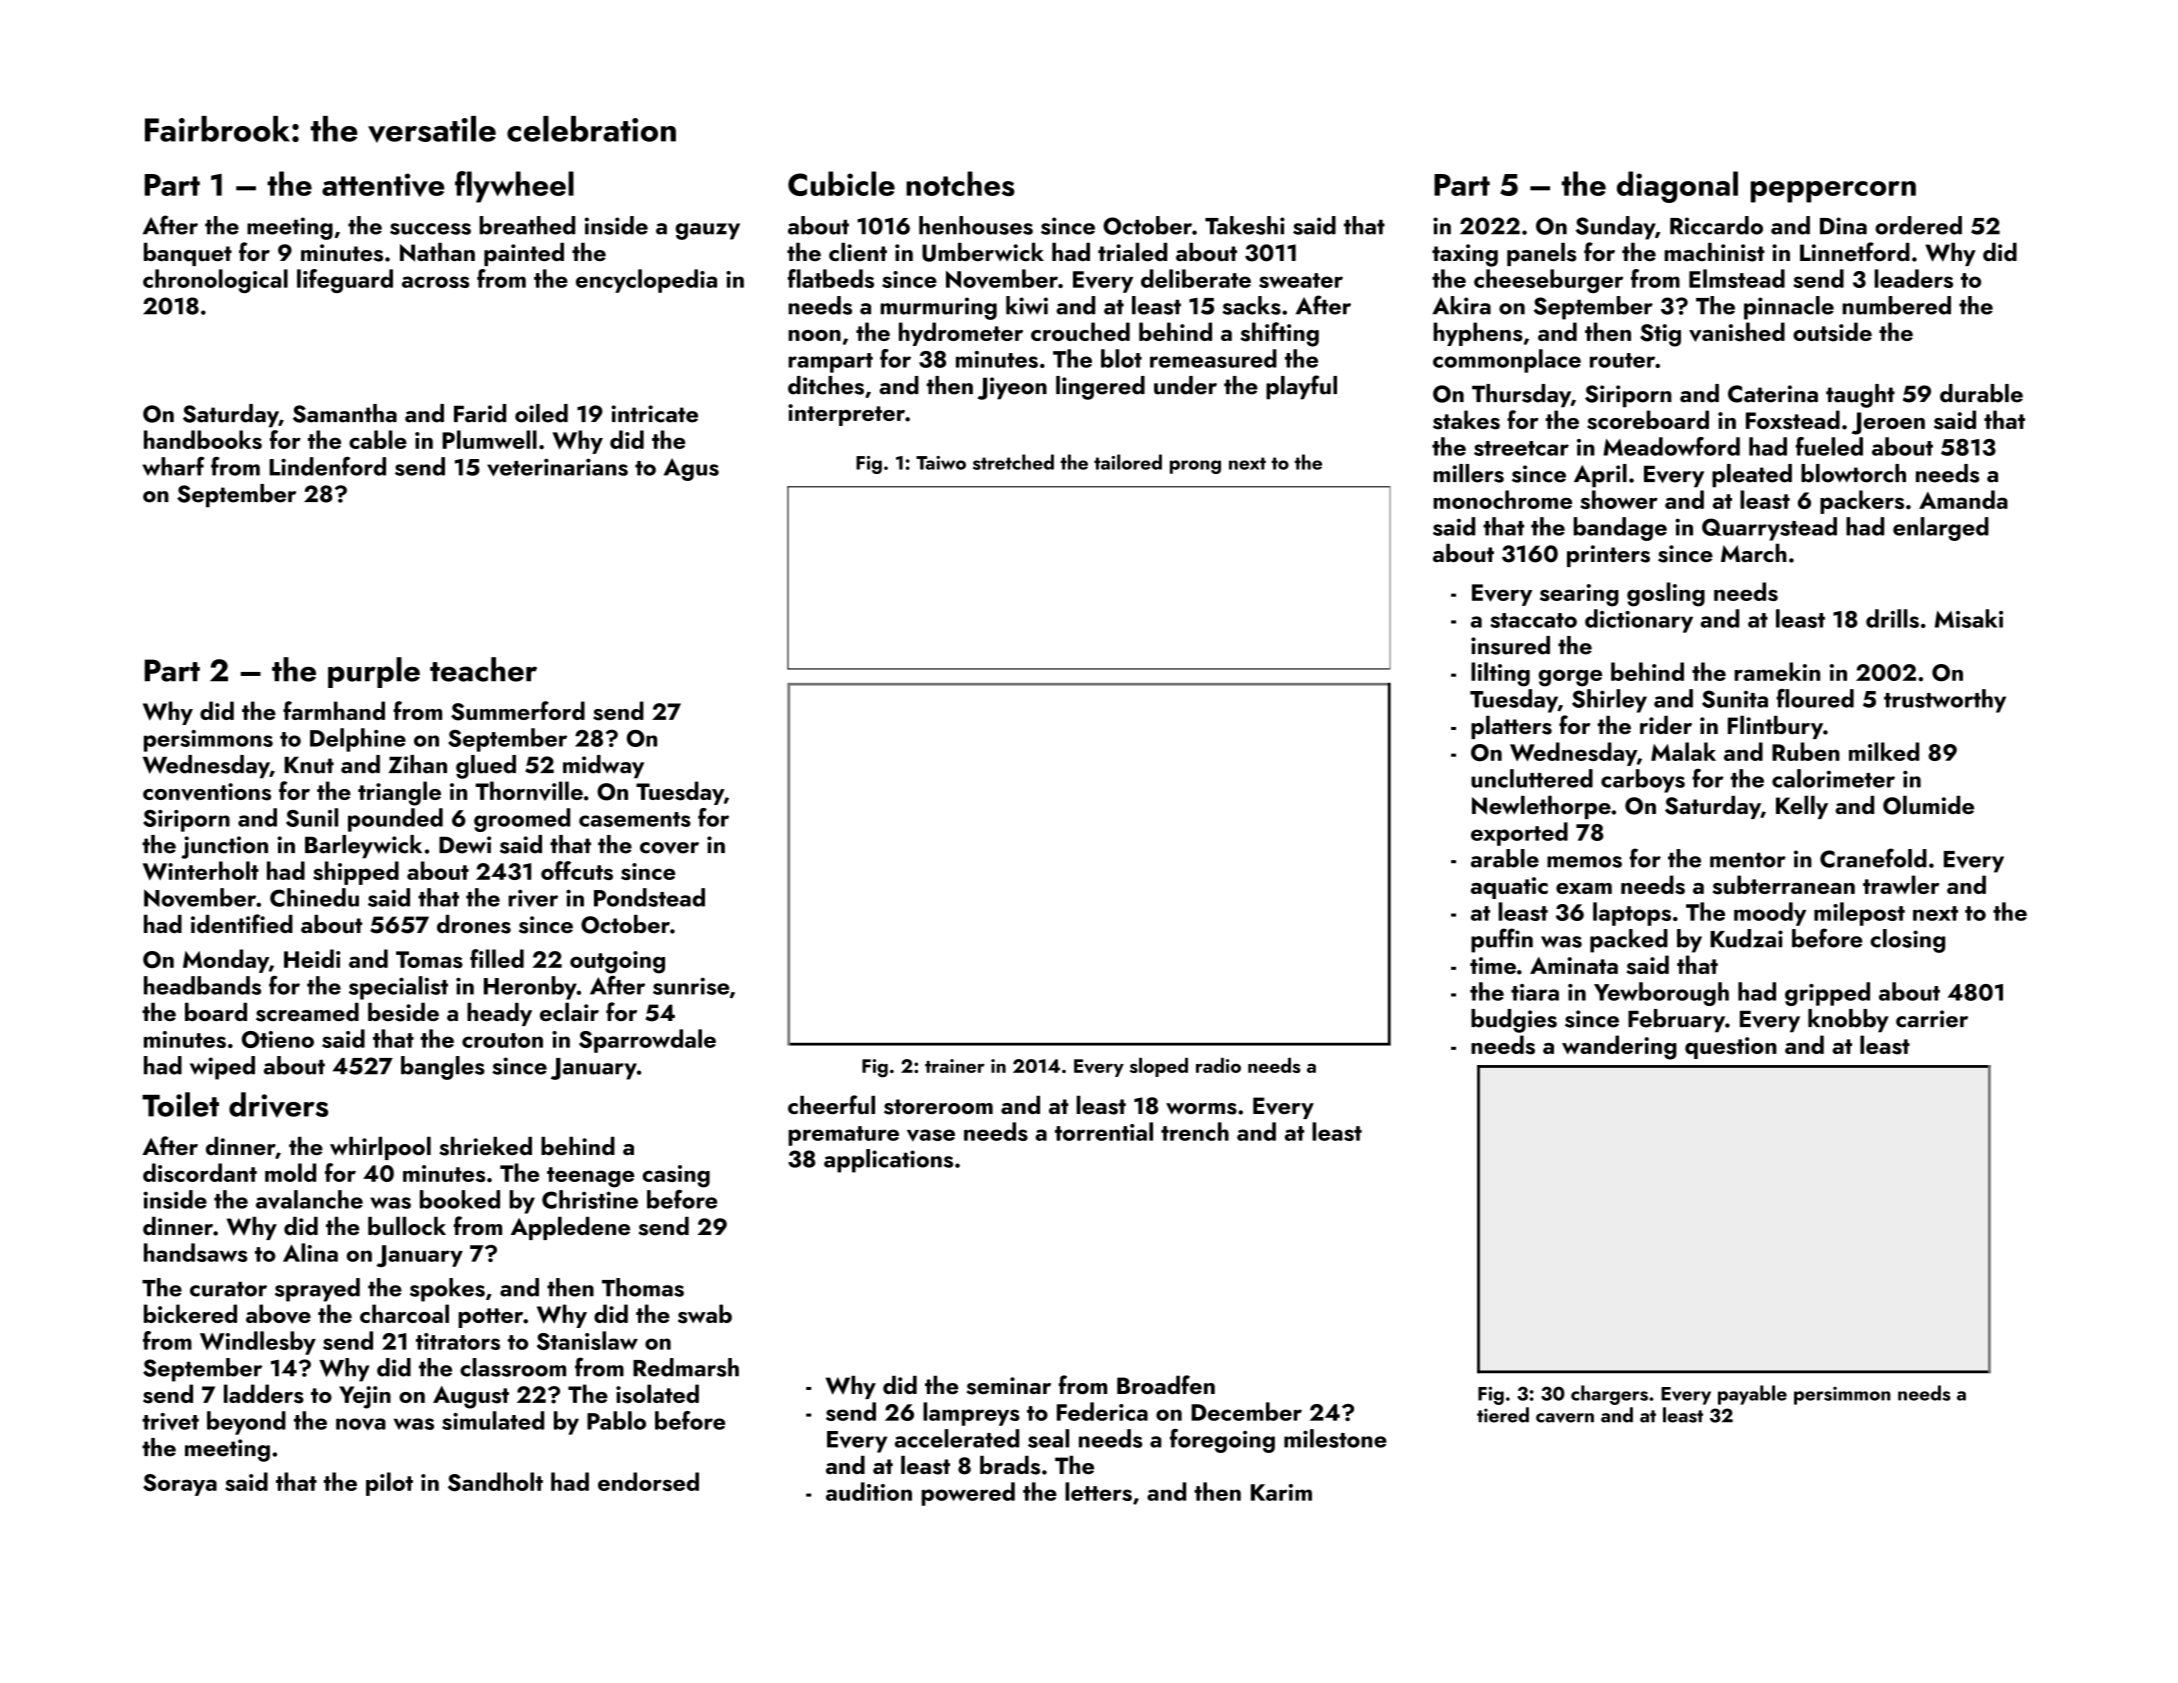 Image resolution: width=2178 pixels, height=1683 pixels. Describe the element at coordinates (502, 1040) in the screenshot. I see `crouton` at that location.
